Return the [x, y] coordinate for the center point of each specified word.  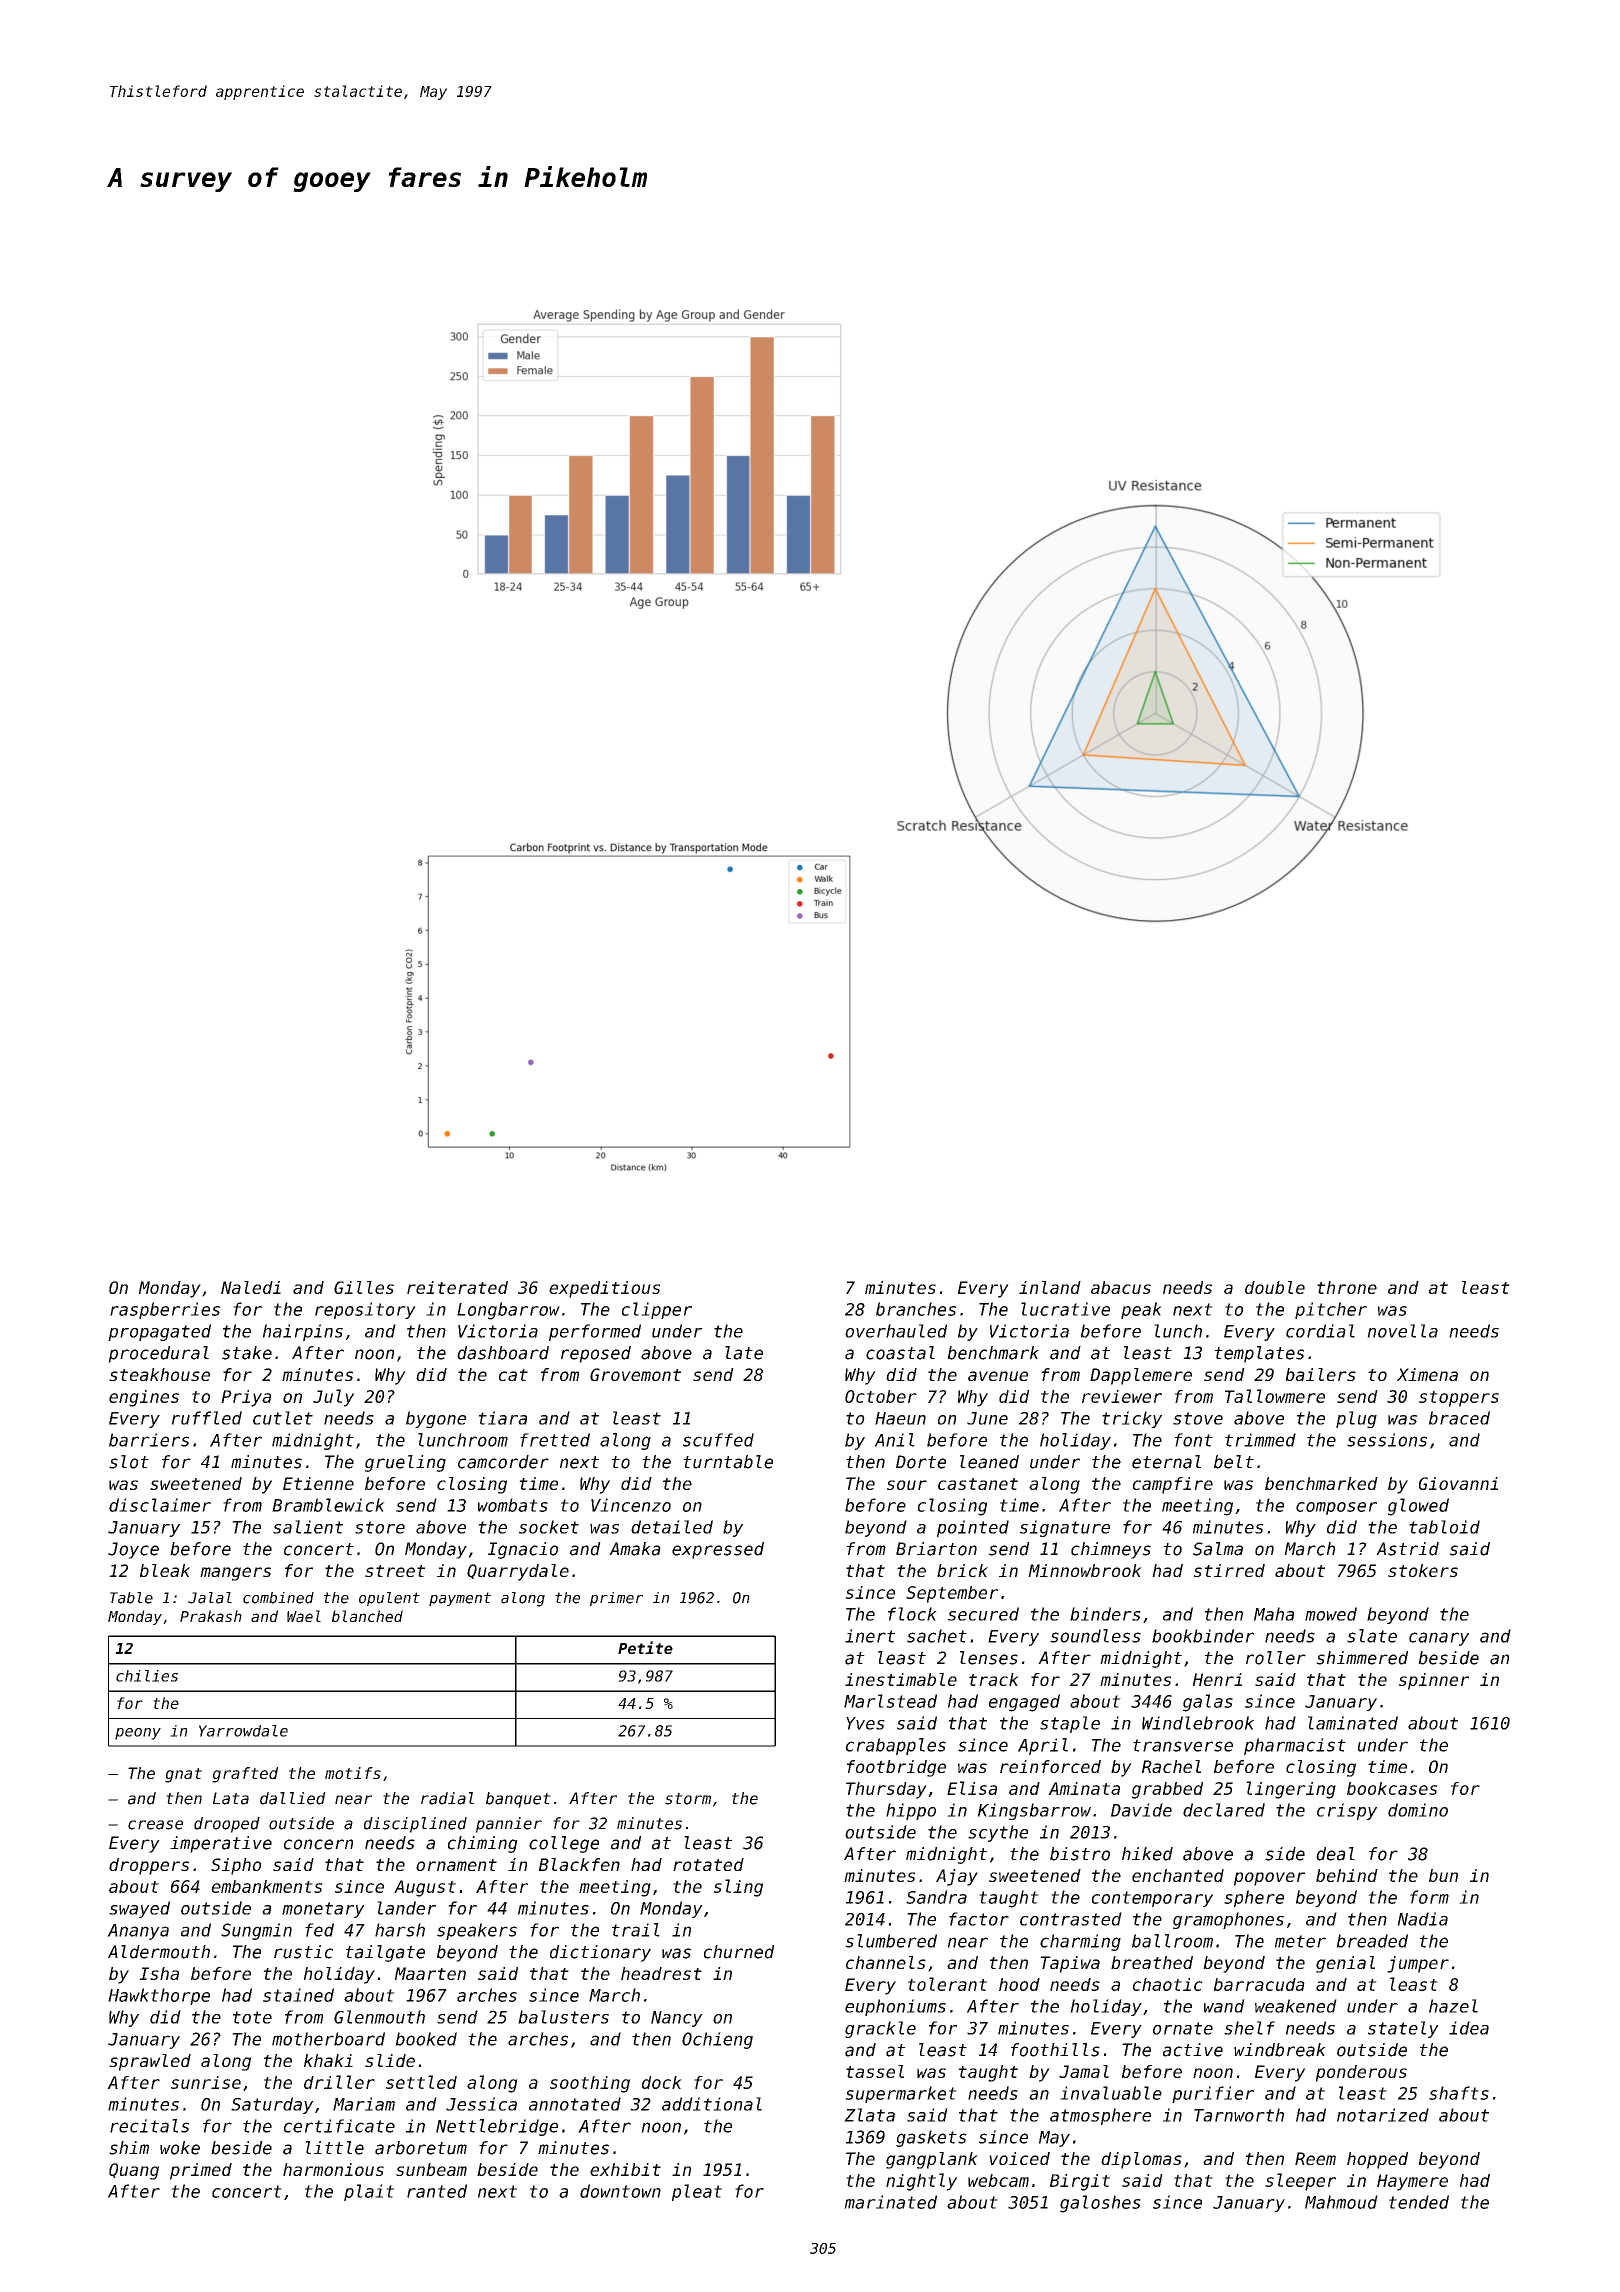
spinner [1434, 1681]
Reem [1315, 2158]
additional [712, 2104]
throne [1347, 1287]
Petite [645, 1647]
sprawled [150, 2062]
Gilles [364, 1287]
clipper [657, 1310]
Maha [1274, 1614]
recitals [149, 2126]
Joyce [133, 1550]
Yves [865, 1723]
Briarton [936, 1549]
